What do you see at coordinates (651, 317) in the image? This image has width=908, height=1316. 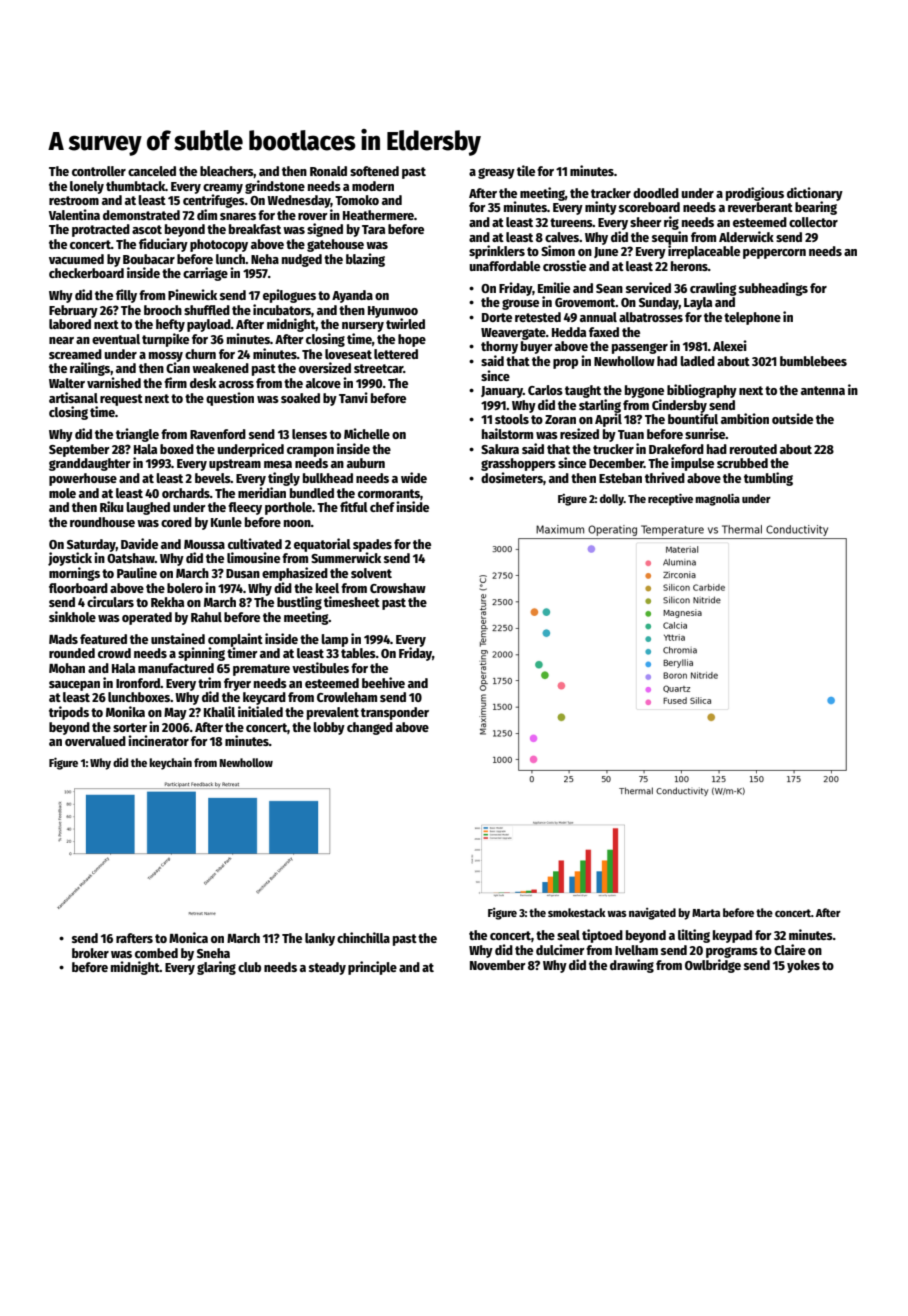 I see `albatrosses` at bounding box center [651, 317].
